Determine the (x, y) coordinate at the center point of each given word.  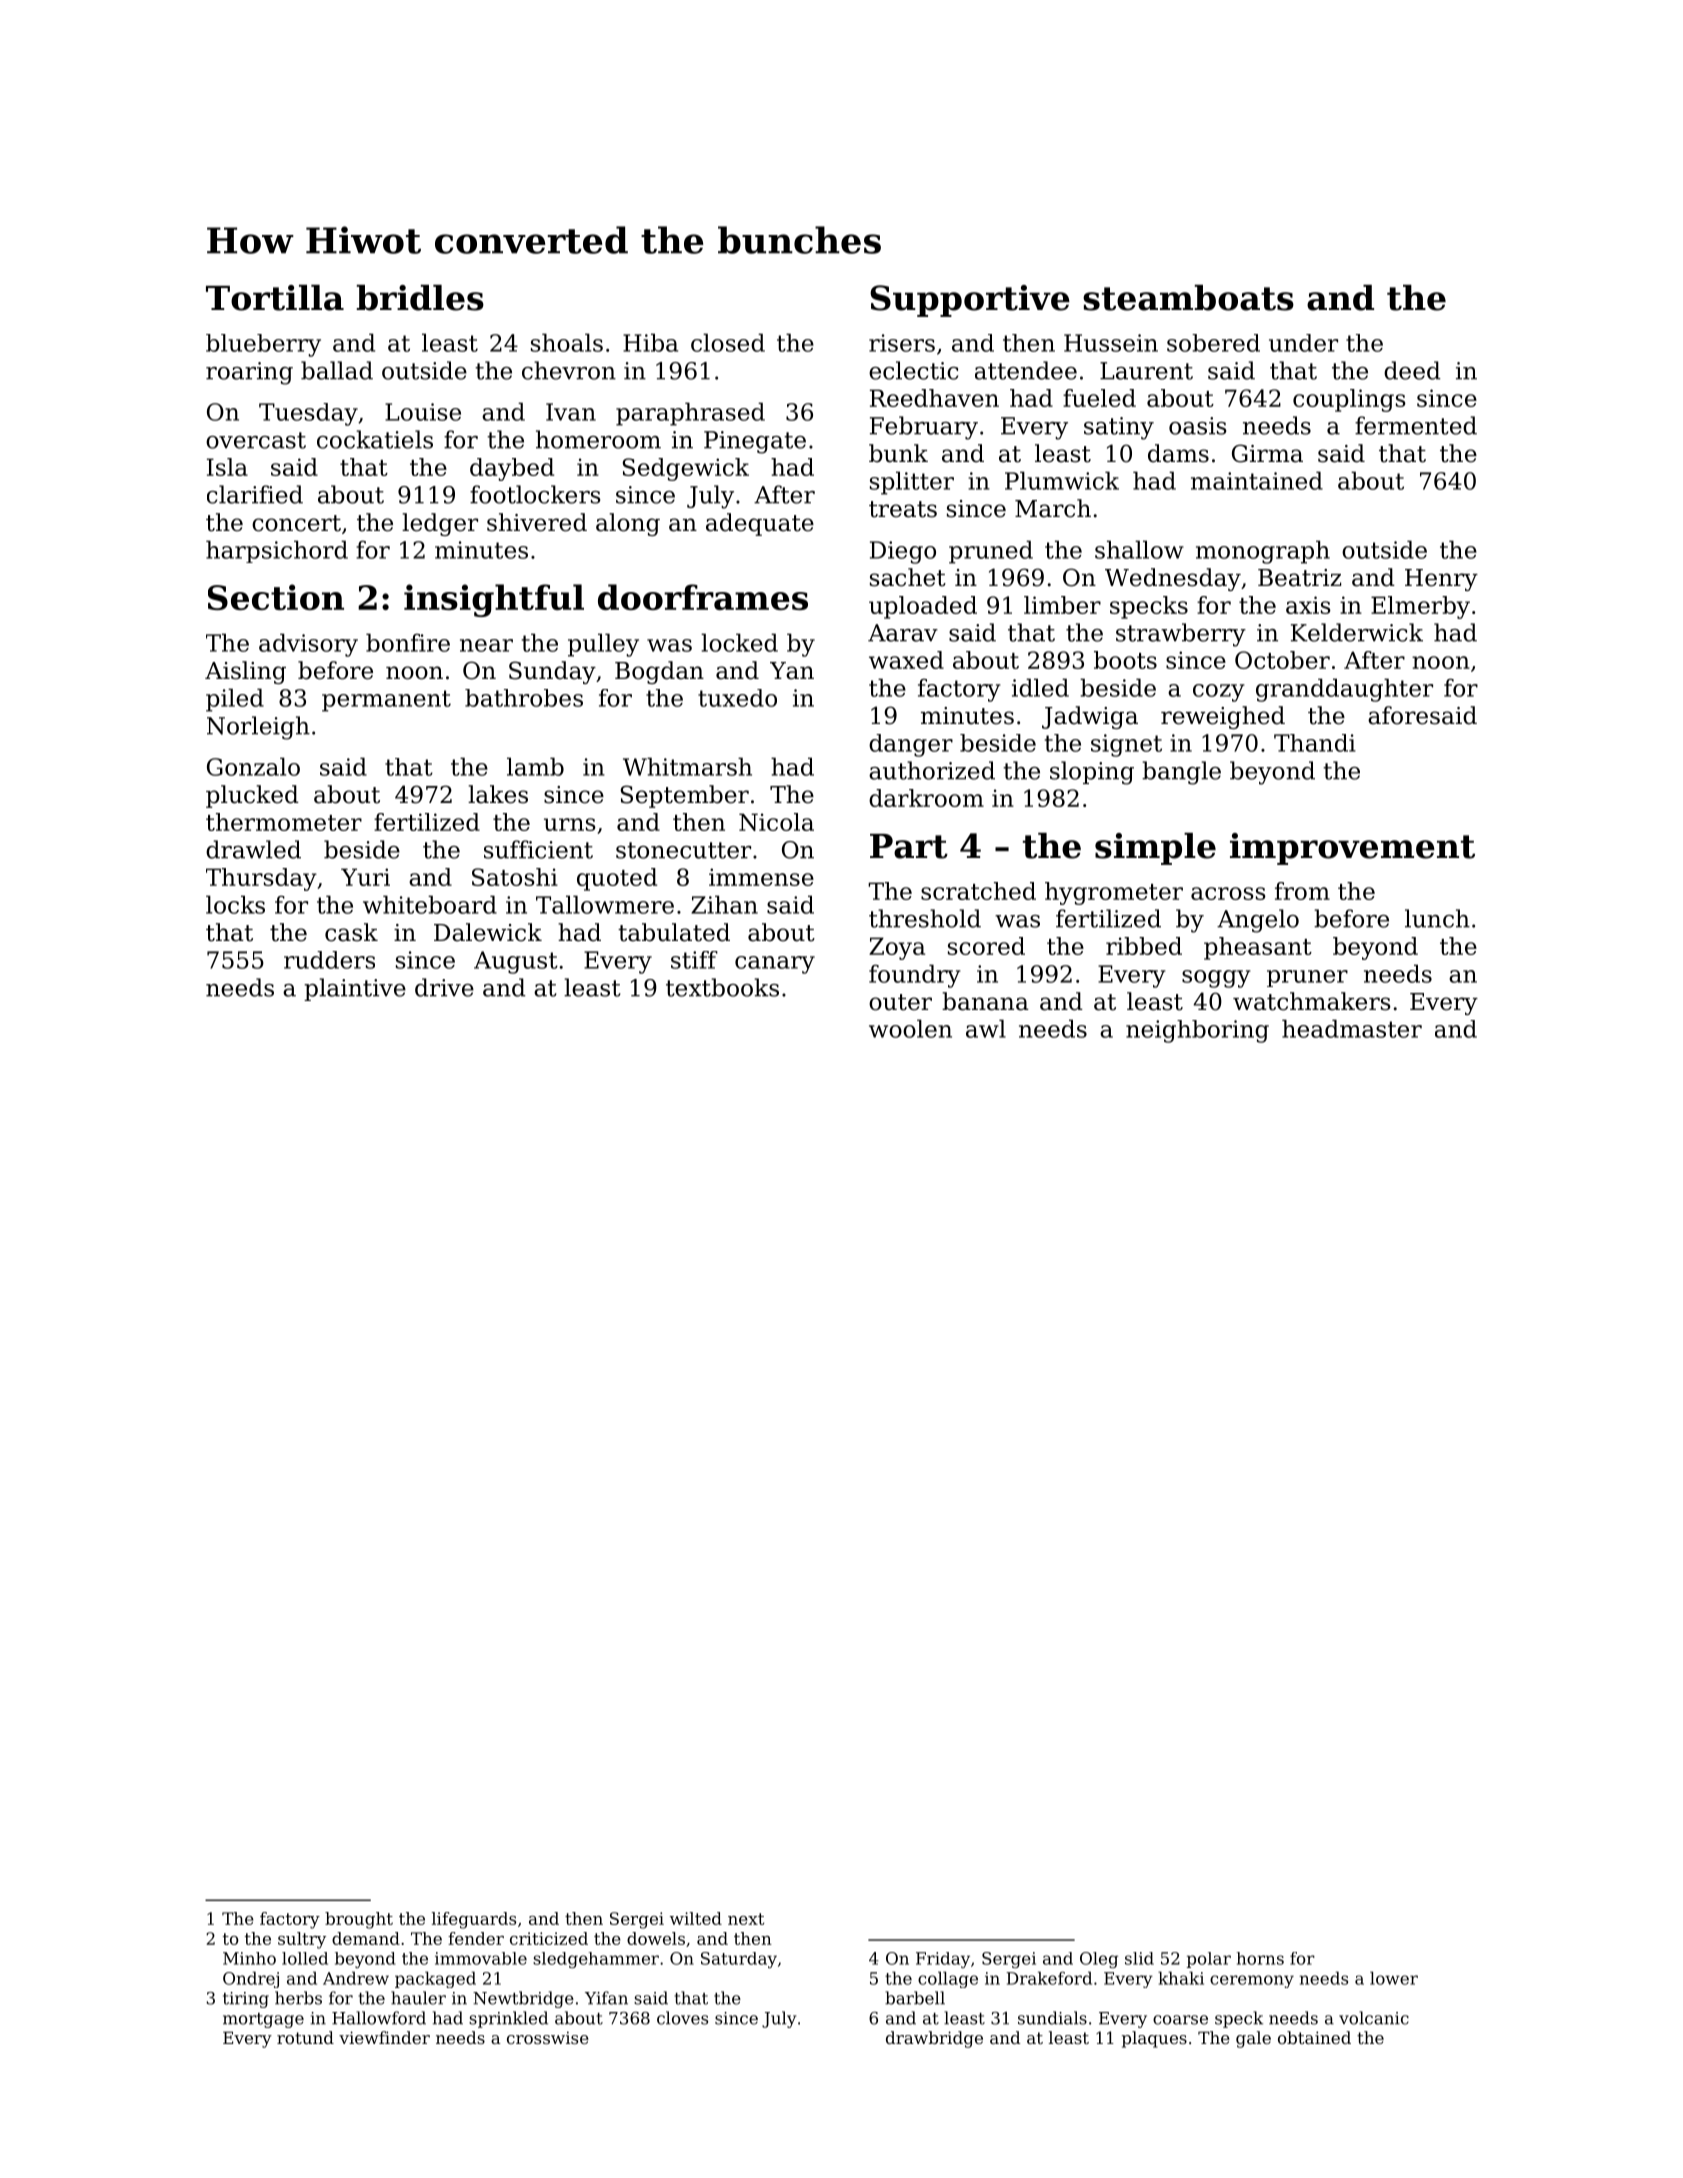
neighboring (1197, 1031)
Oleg (1099, 1960)
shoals (567, 342)
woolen (910, 1028)
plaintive (355, 989)
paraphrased (690, 414)
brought (359, 1920)
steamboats (1188, 298)
